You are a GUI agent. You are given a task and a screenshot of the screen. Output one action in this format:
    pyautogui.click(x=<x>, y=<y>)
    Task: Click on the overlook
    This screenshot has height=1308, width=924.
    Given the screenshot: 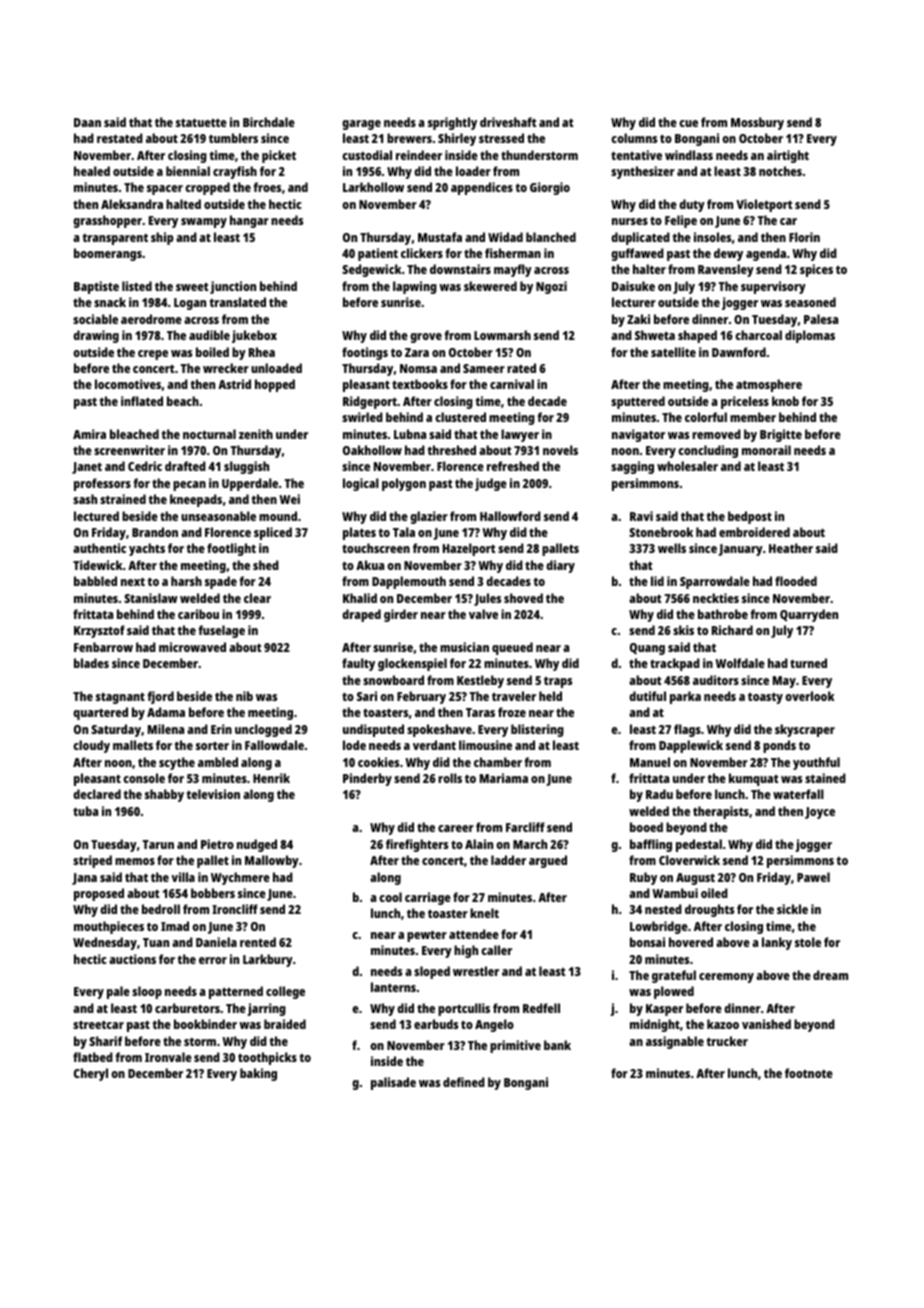 What is the action you would take?
    pyautogui.click(x=810, y=696)
